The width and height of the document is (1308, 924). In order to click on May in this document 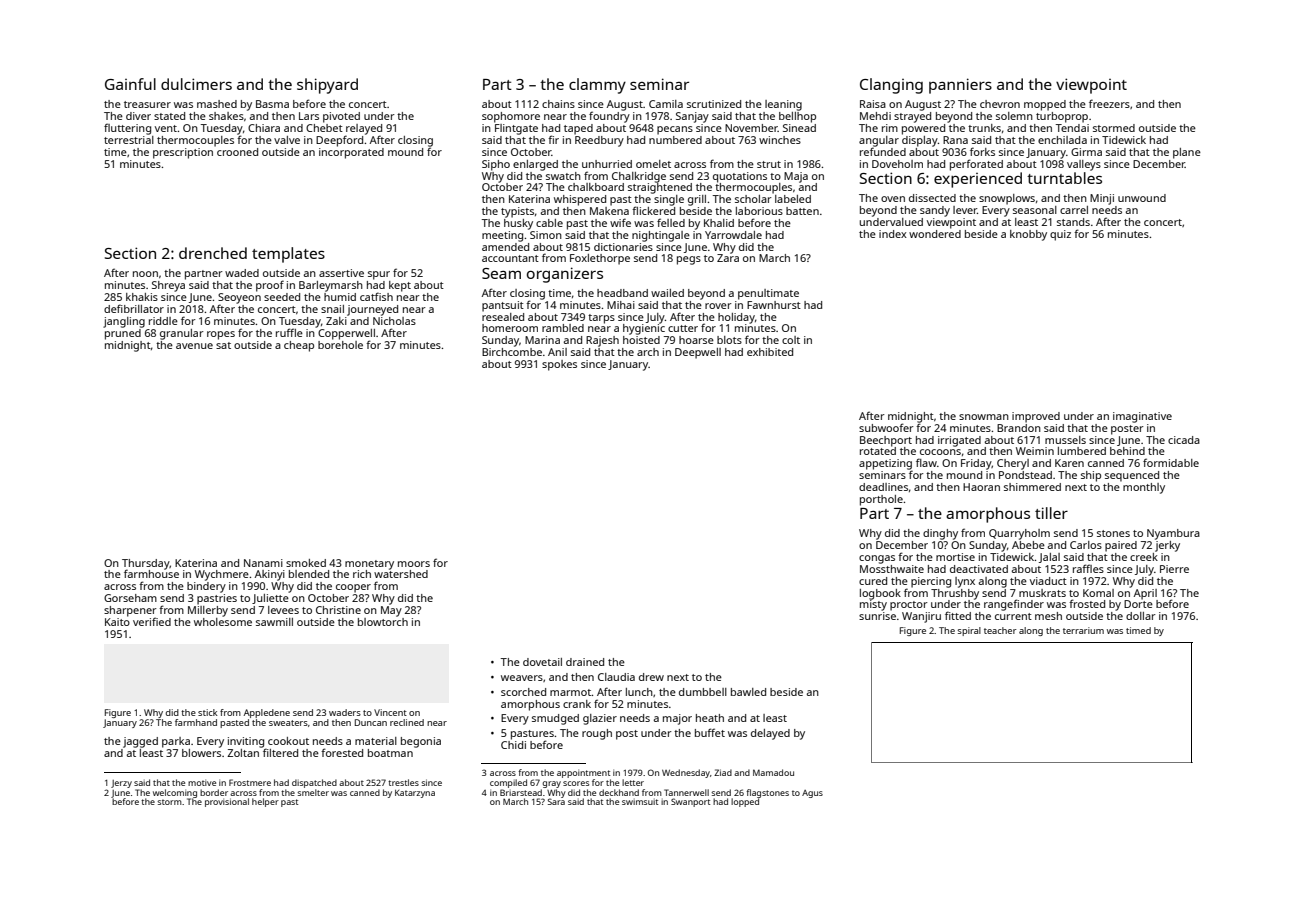, I will do `click(391, 611)`.
